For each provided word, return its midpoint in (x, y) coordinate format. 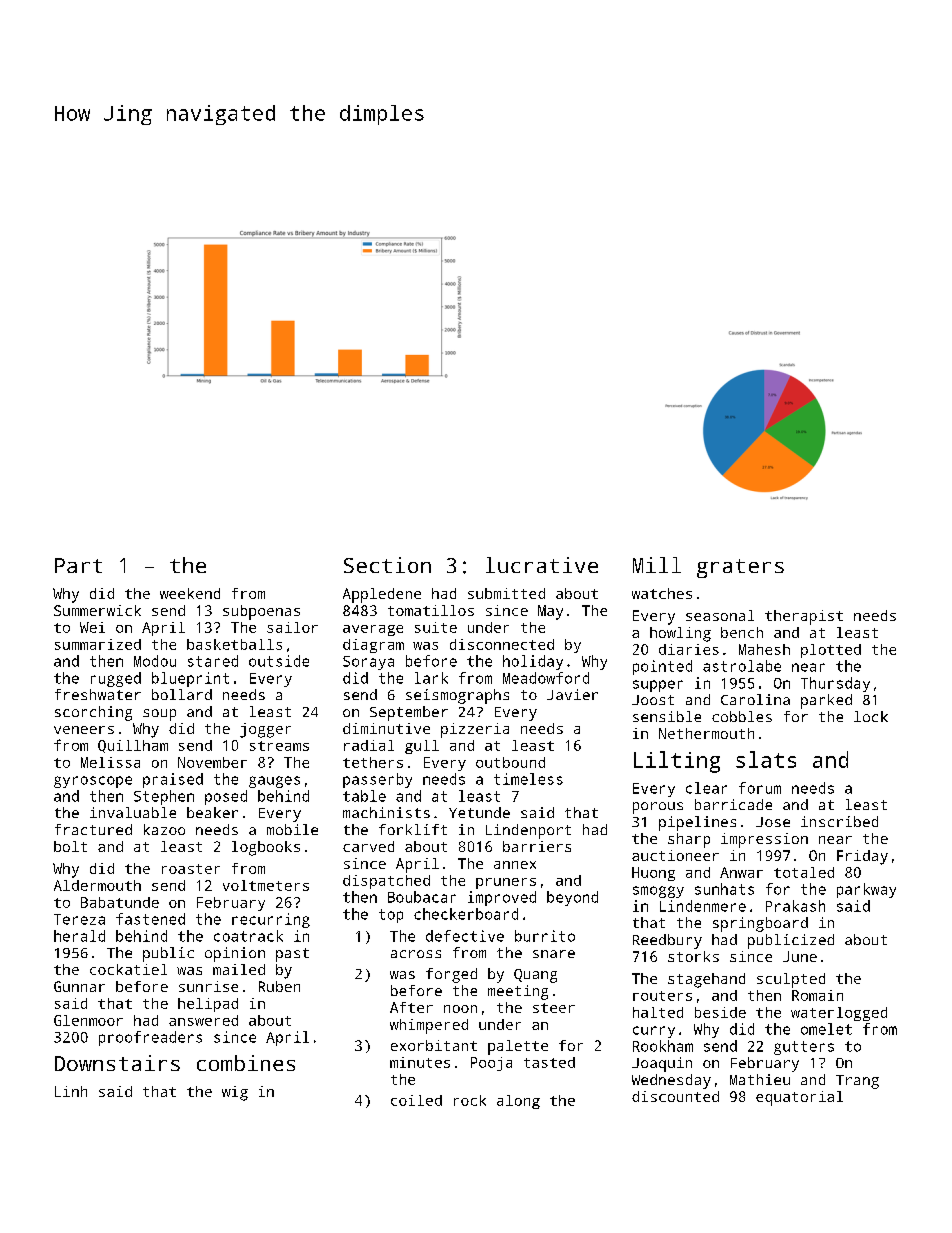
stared (213, 661)
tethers (373, 762)
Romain (817, 995)
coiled (416, 1100)
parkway (866, 890)
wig (235, 1093)
